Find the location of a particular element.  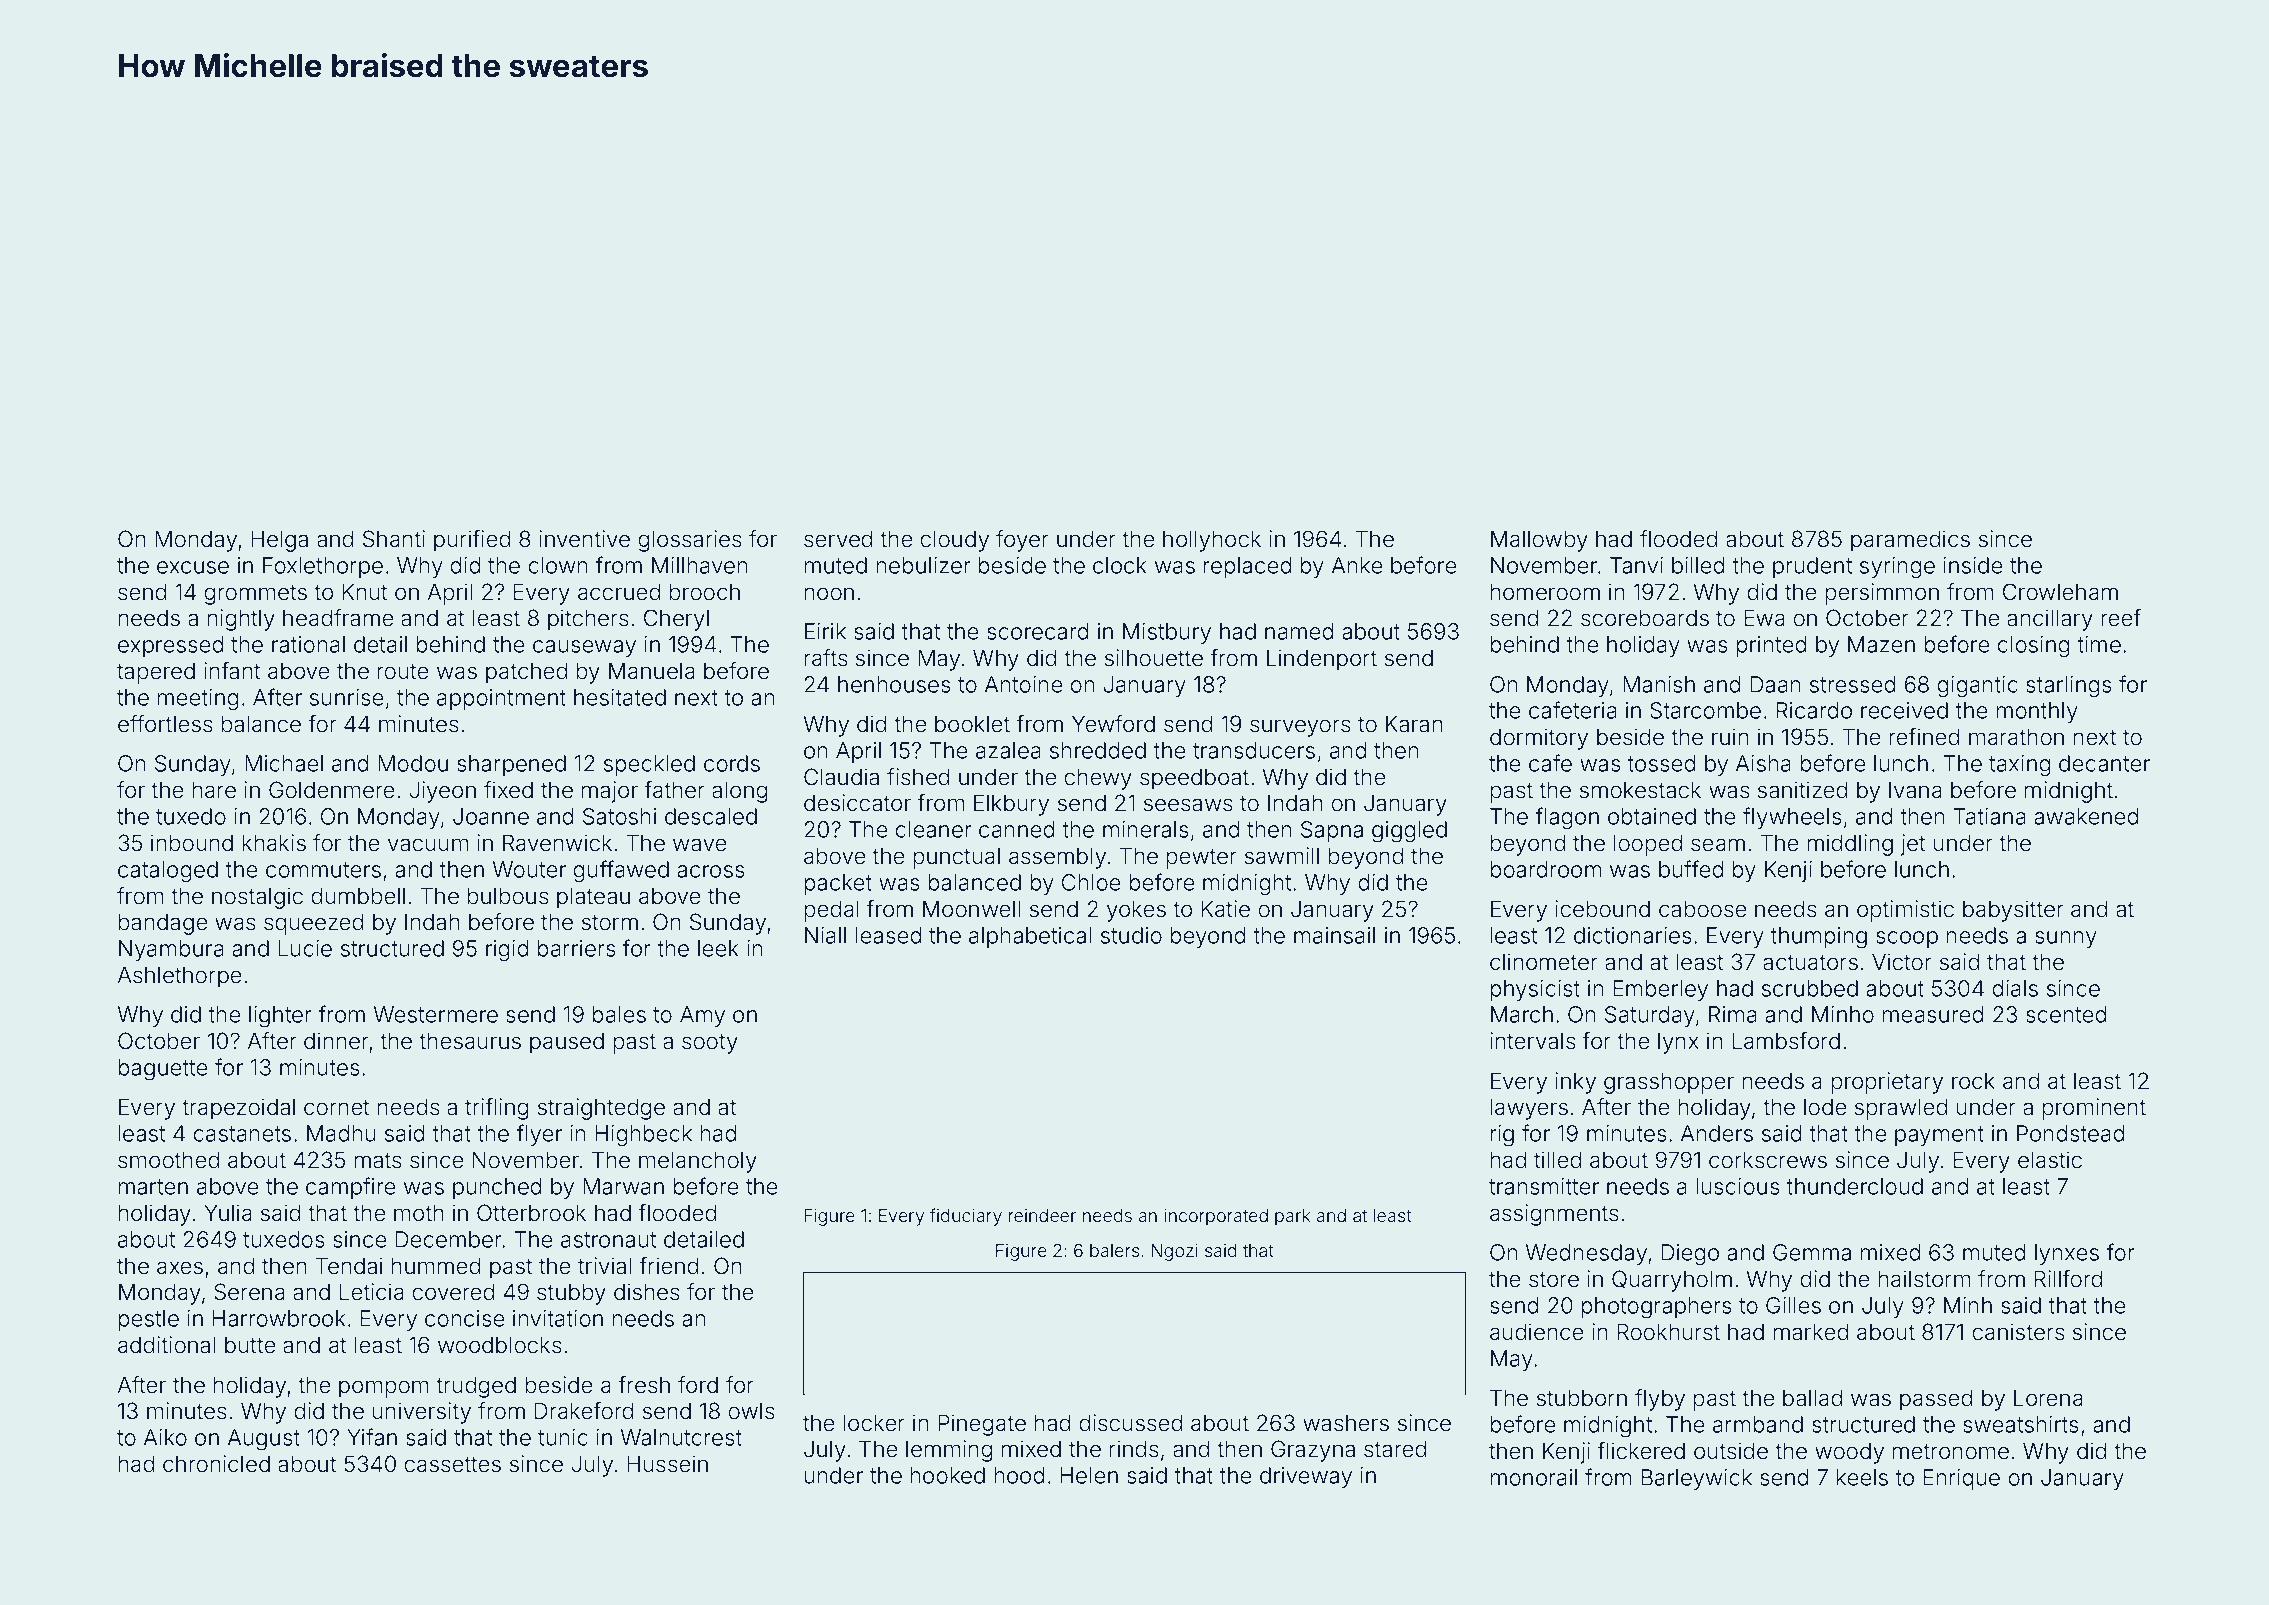

optimistic is located at coordinates (1905, 911).
